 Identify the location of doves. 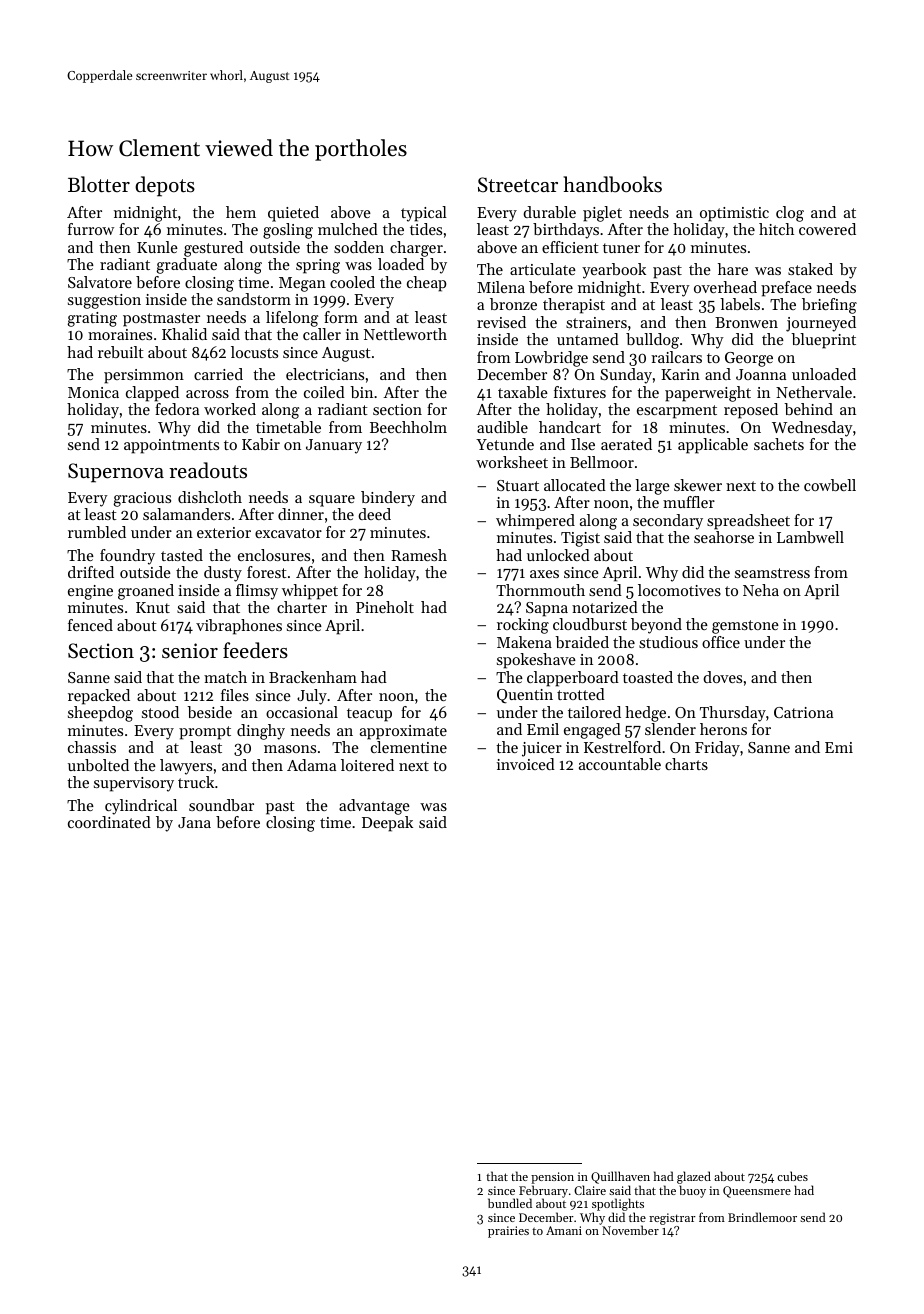
(722, 677).
